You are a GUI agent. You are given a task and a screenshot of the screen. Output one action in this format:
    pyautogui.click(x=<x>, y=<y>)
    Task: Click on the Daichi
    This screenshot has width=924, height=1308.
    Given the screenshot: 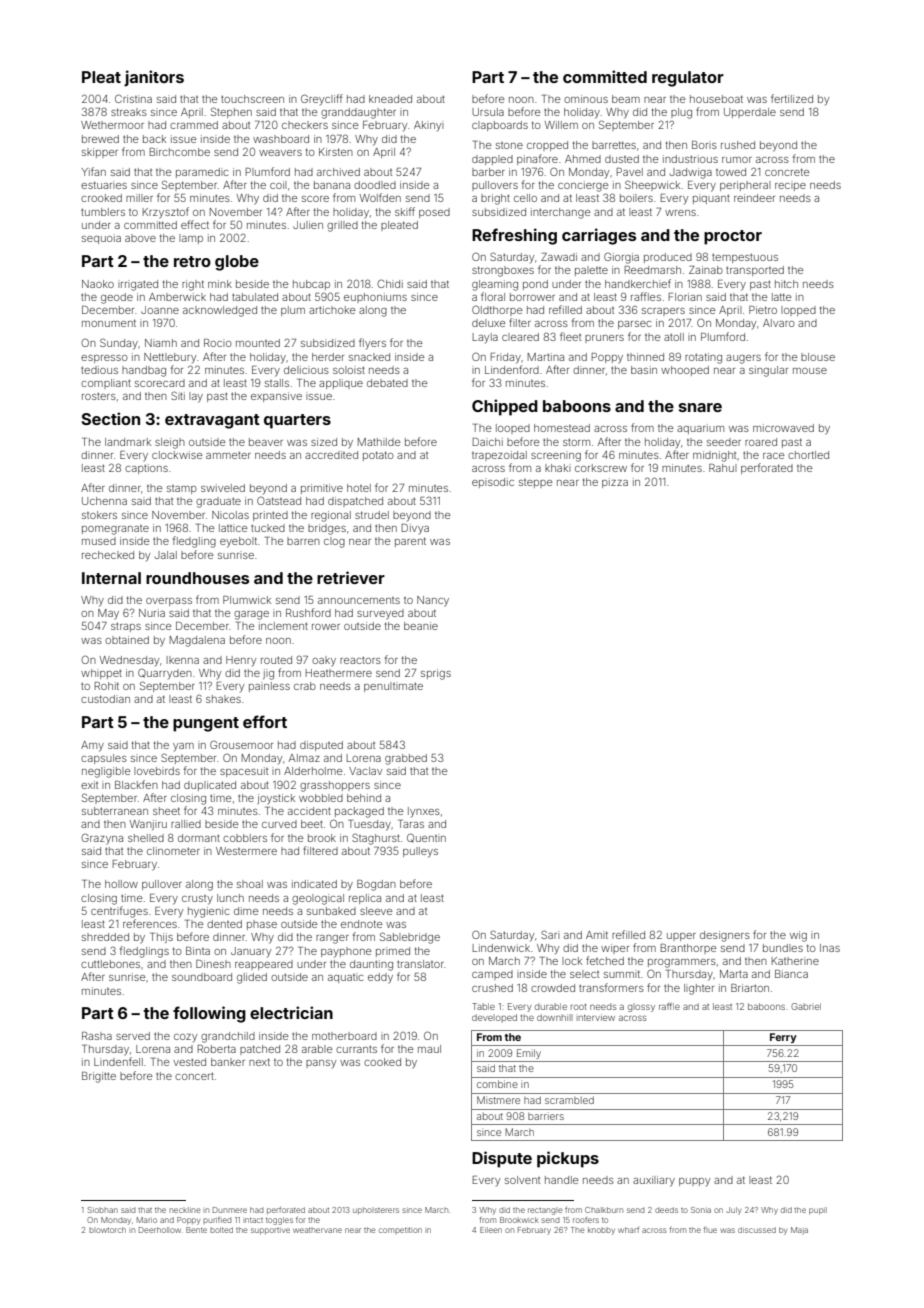 What is the action you would take?
    pyautogui.click(x=488, y=442)
